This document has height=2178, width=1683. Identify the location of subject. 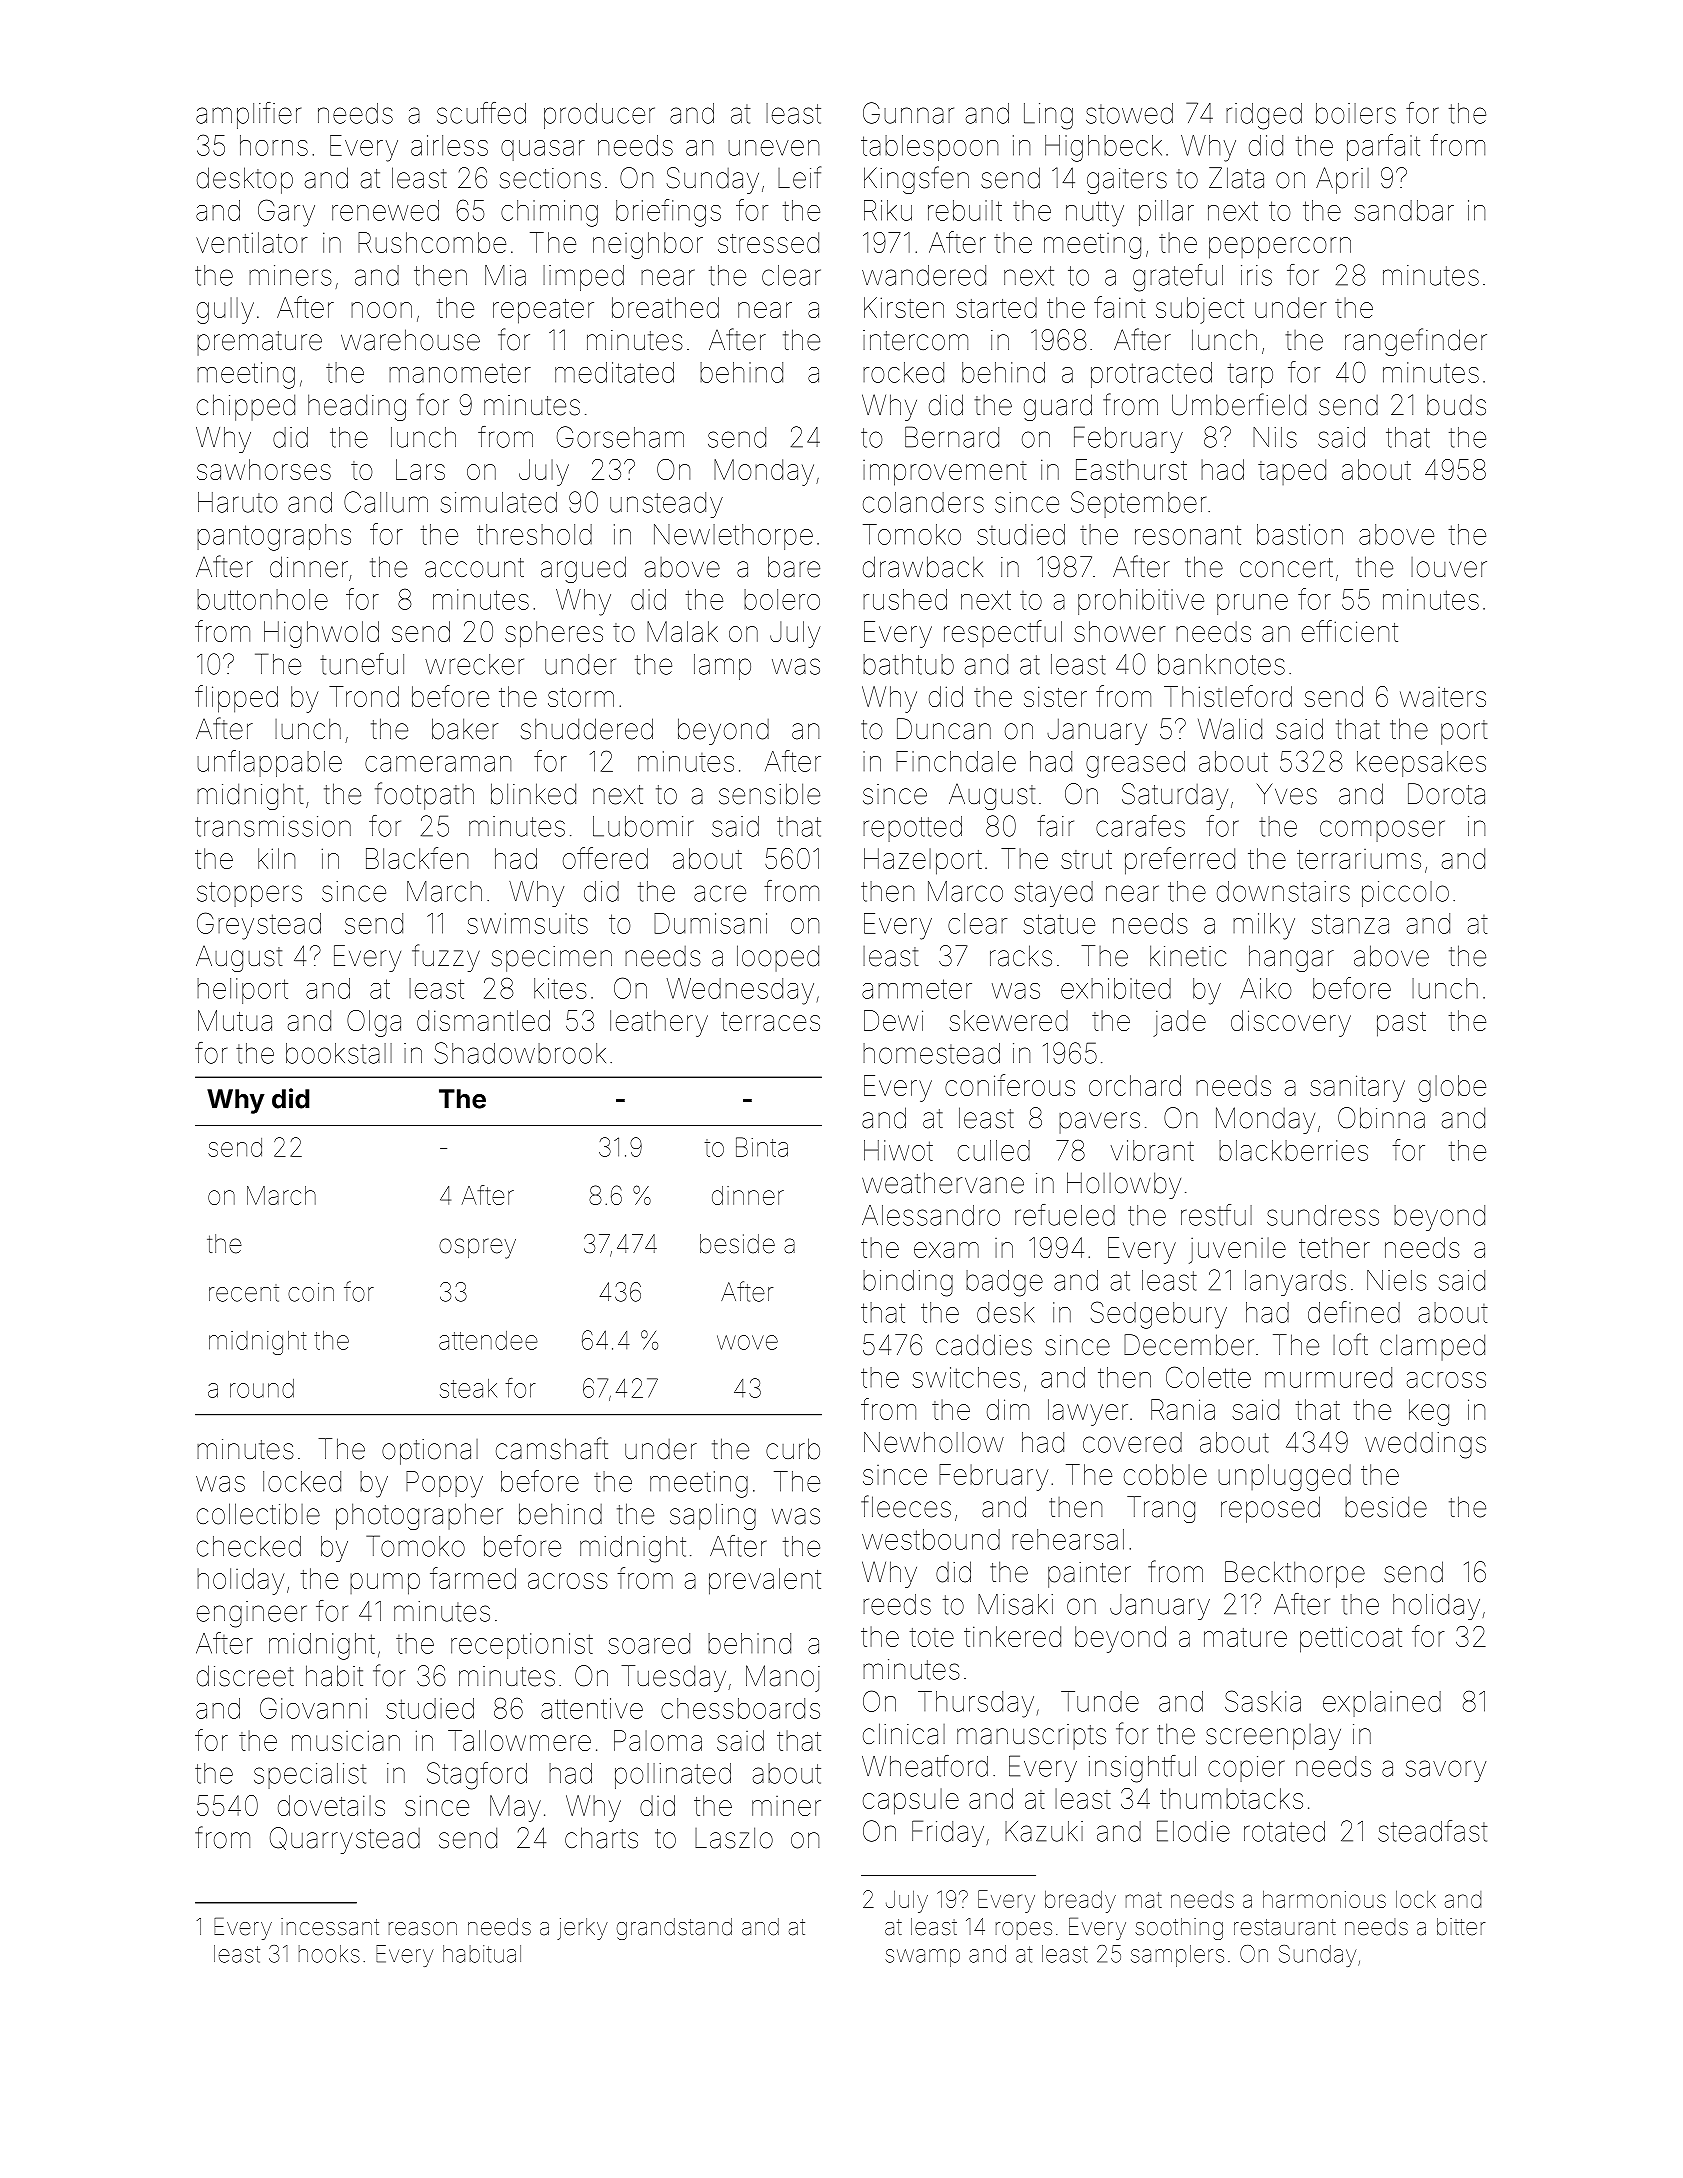
(1200, 310).
